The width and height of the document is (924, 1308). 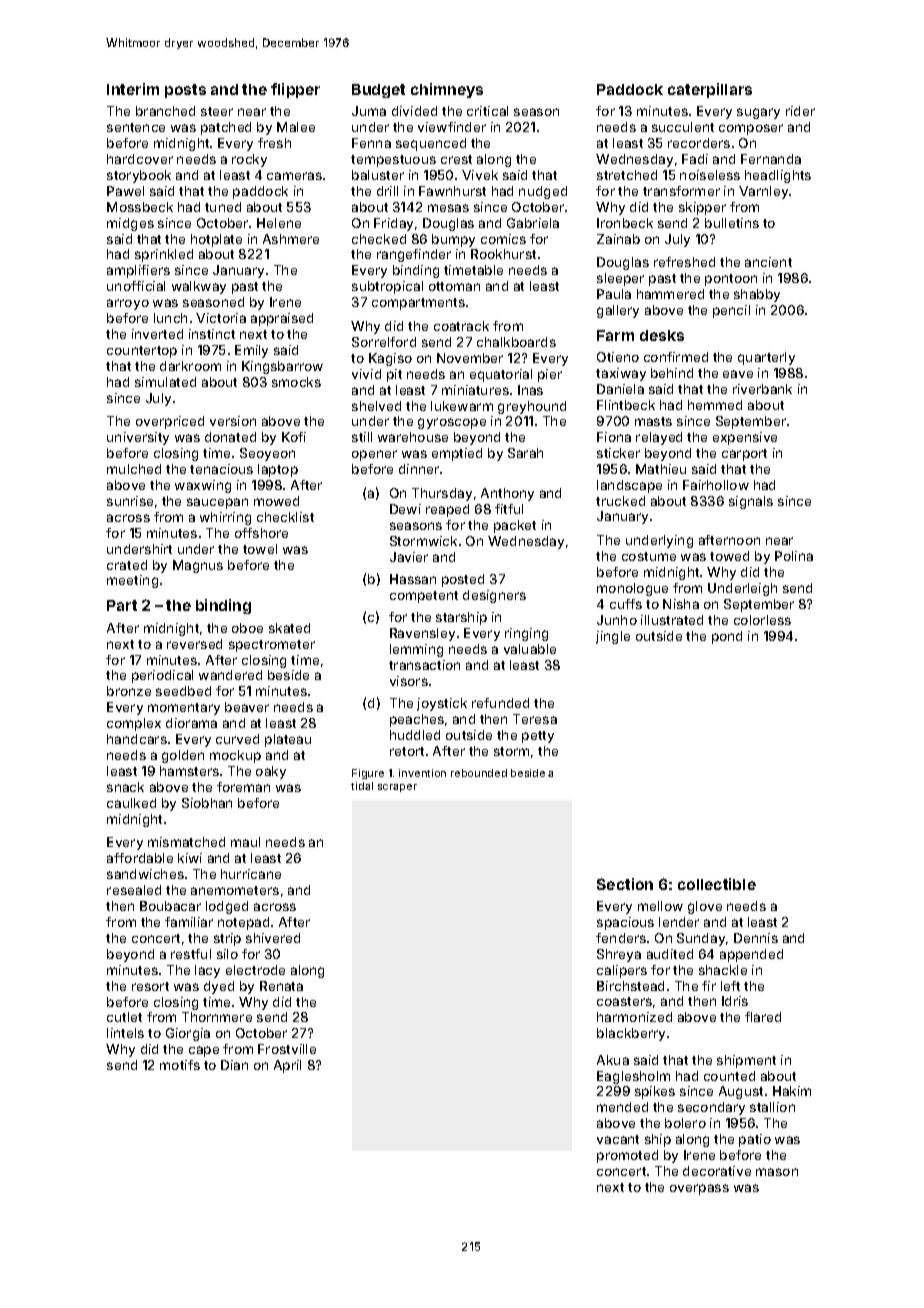 What do you see at coordinates (627, 175) in the document?
I see `stretched` at bounding box center [627, 175].
